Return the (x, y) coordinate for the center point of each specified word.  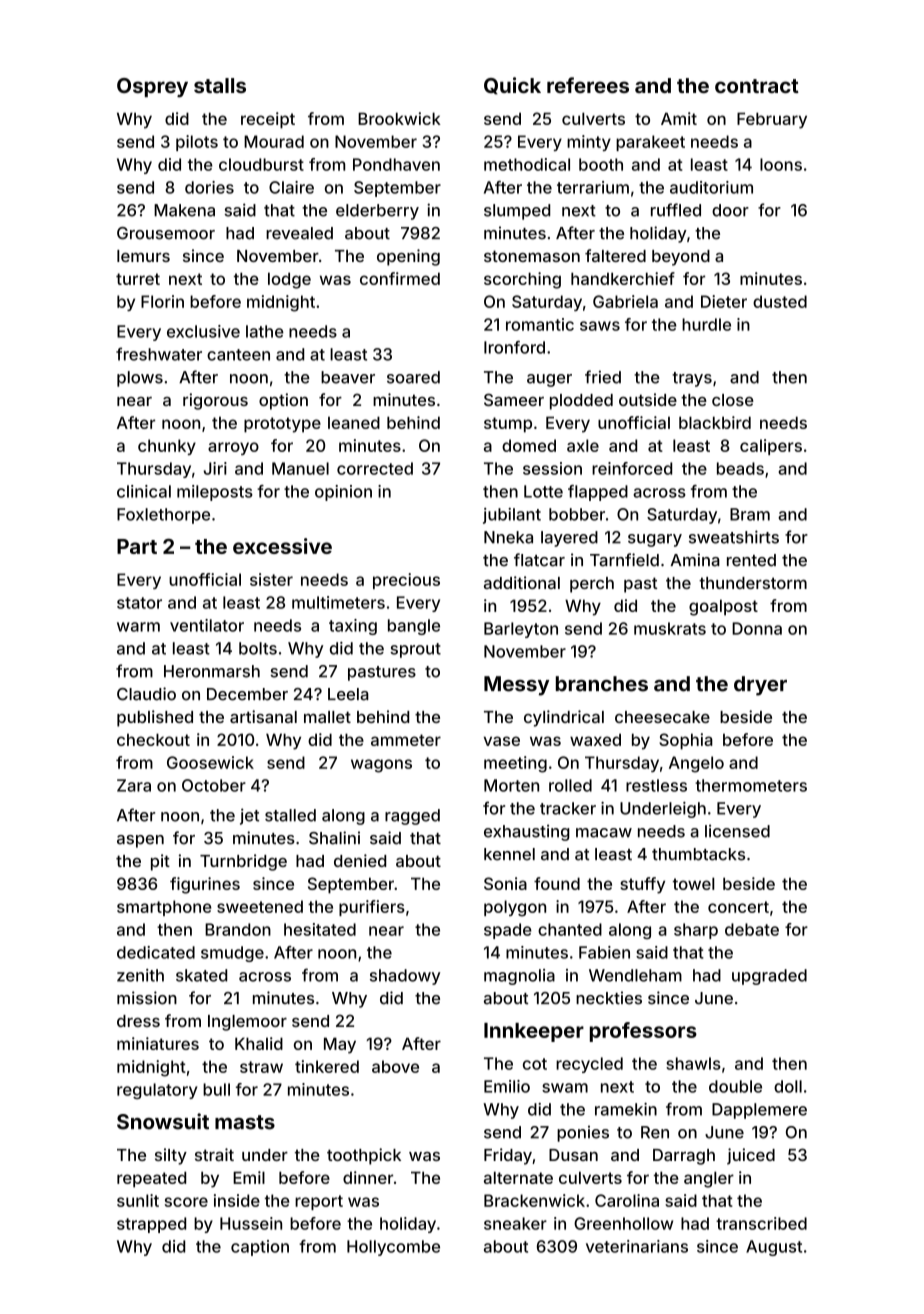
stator (139, 603)
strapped (151, 1225)
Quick (512, 85)
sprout (415, 650)
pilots (197, 143)
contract (757, 86)
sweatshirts (734, 537)
